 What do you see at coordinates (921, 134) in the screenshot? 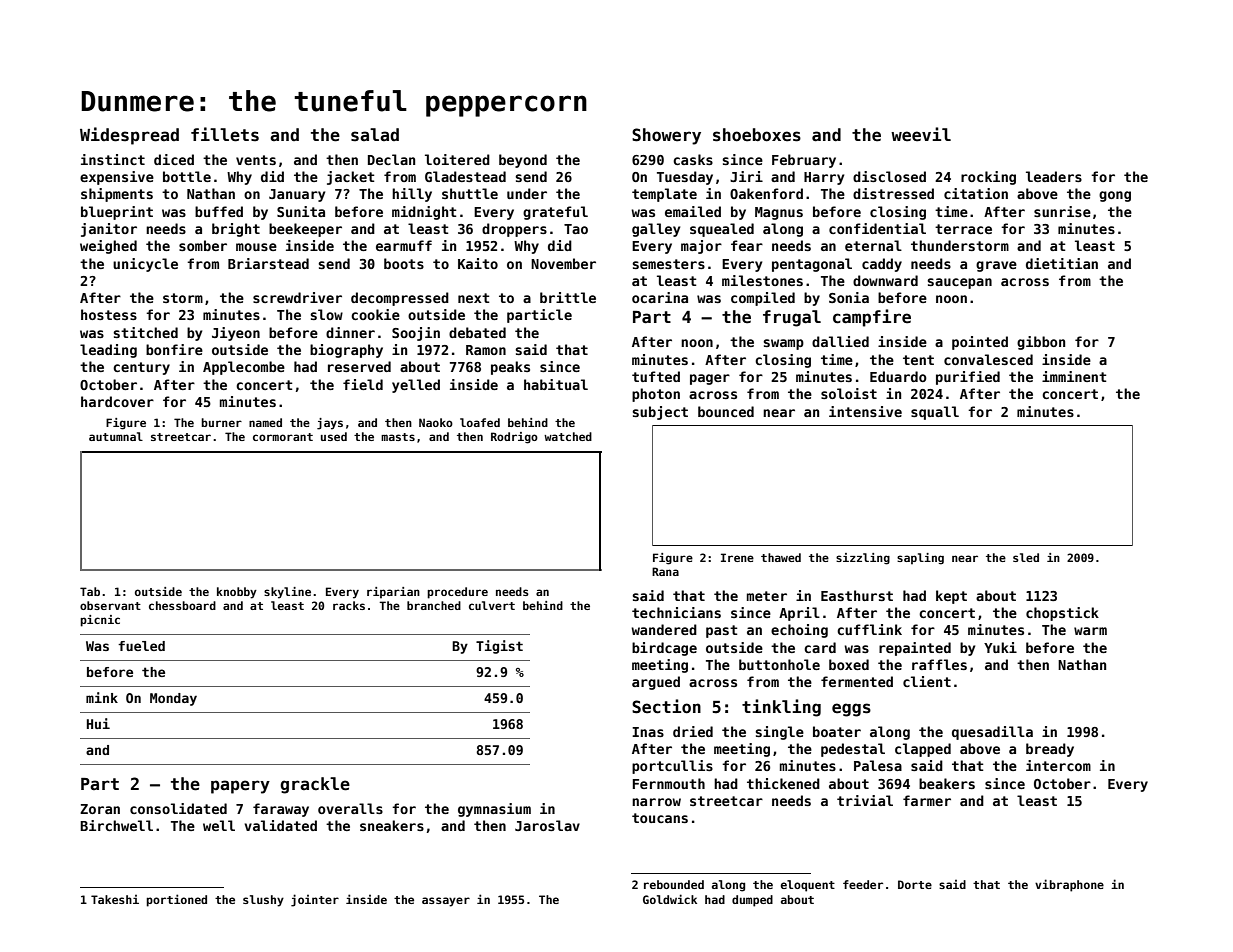
I see `weevil` at bounding box center [921, 134].
